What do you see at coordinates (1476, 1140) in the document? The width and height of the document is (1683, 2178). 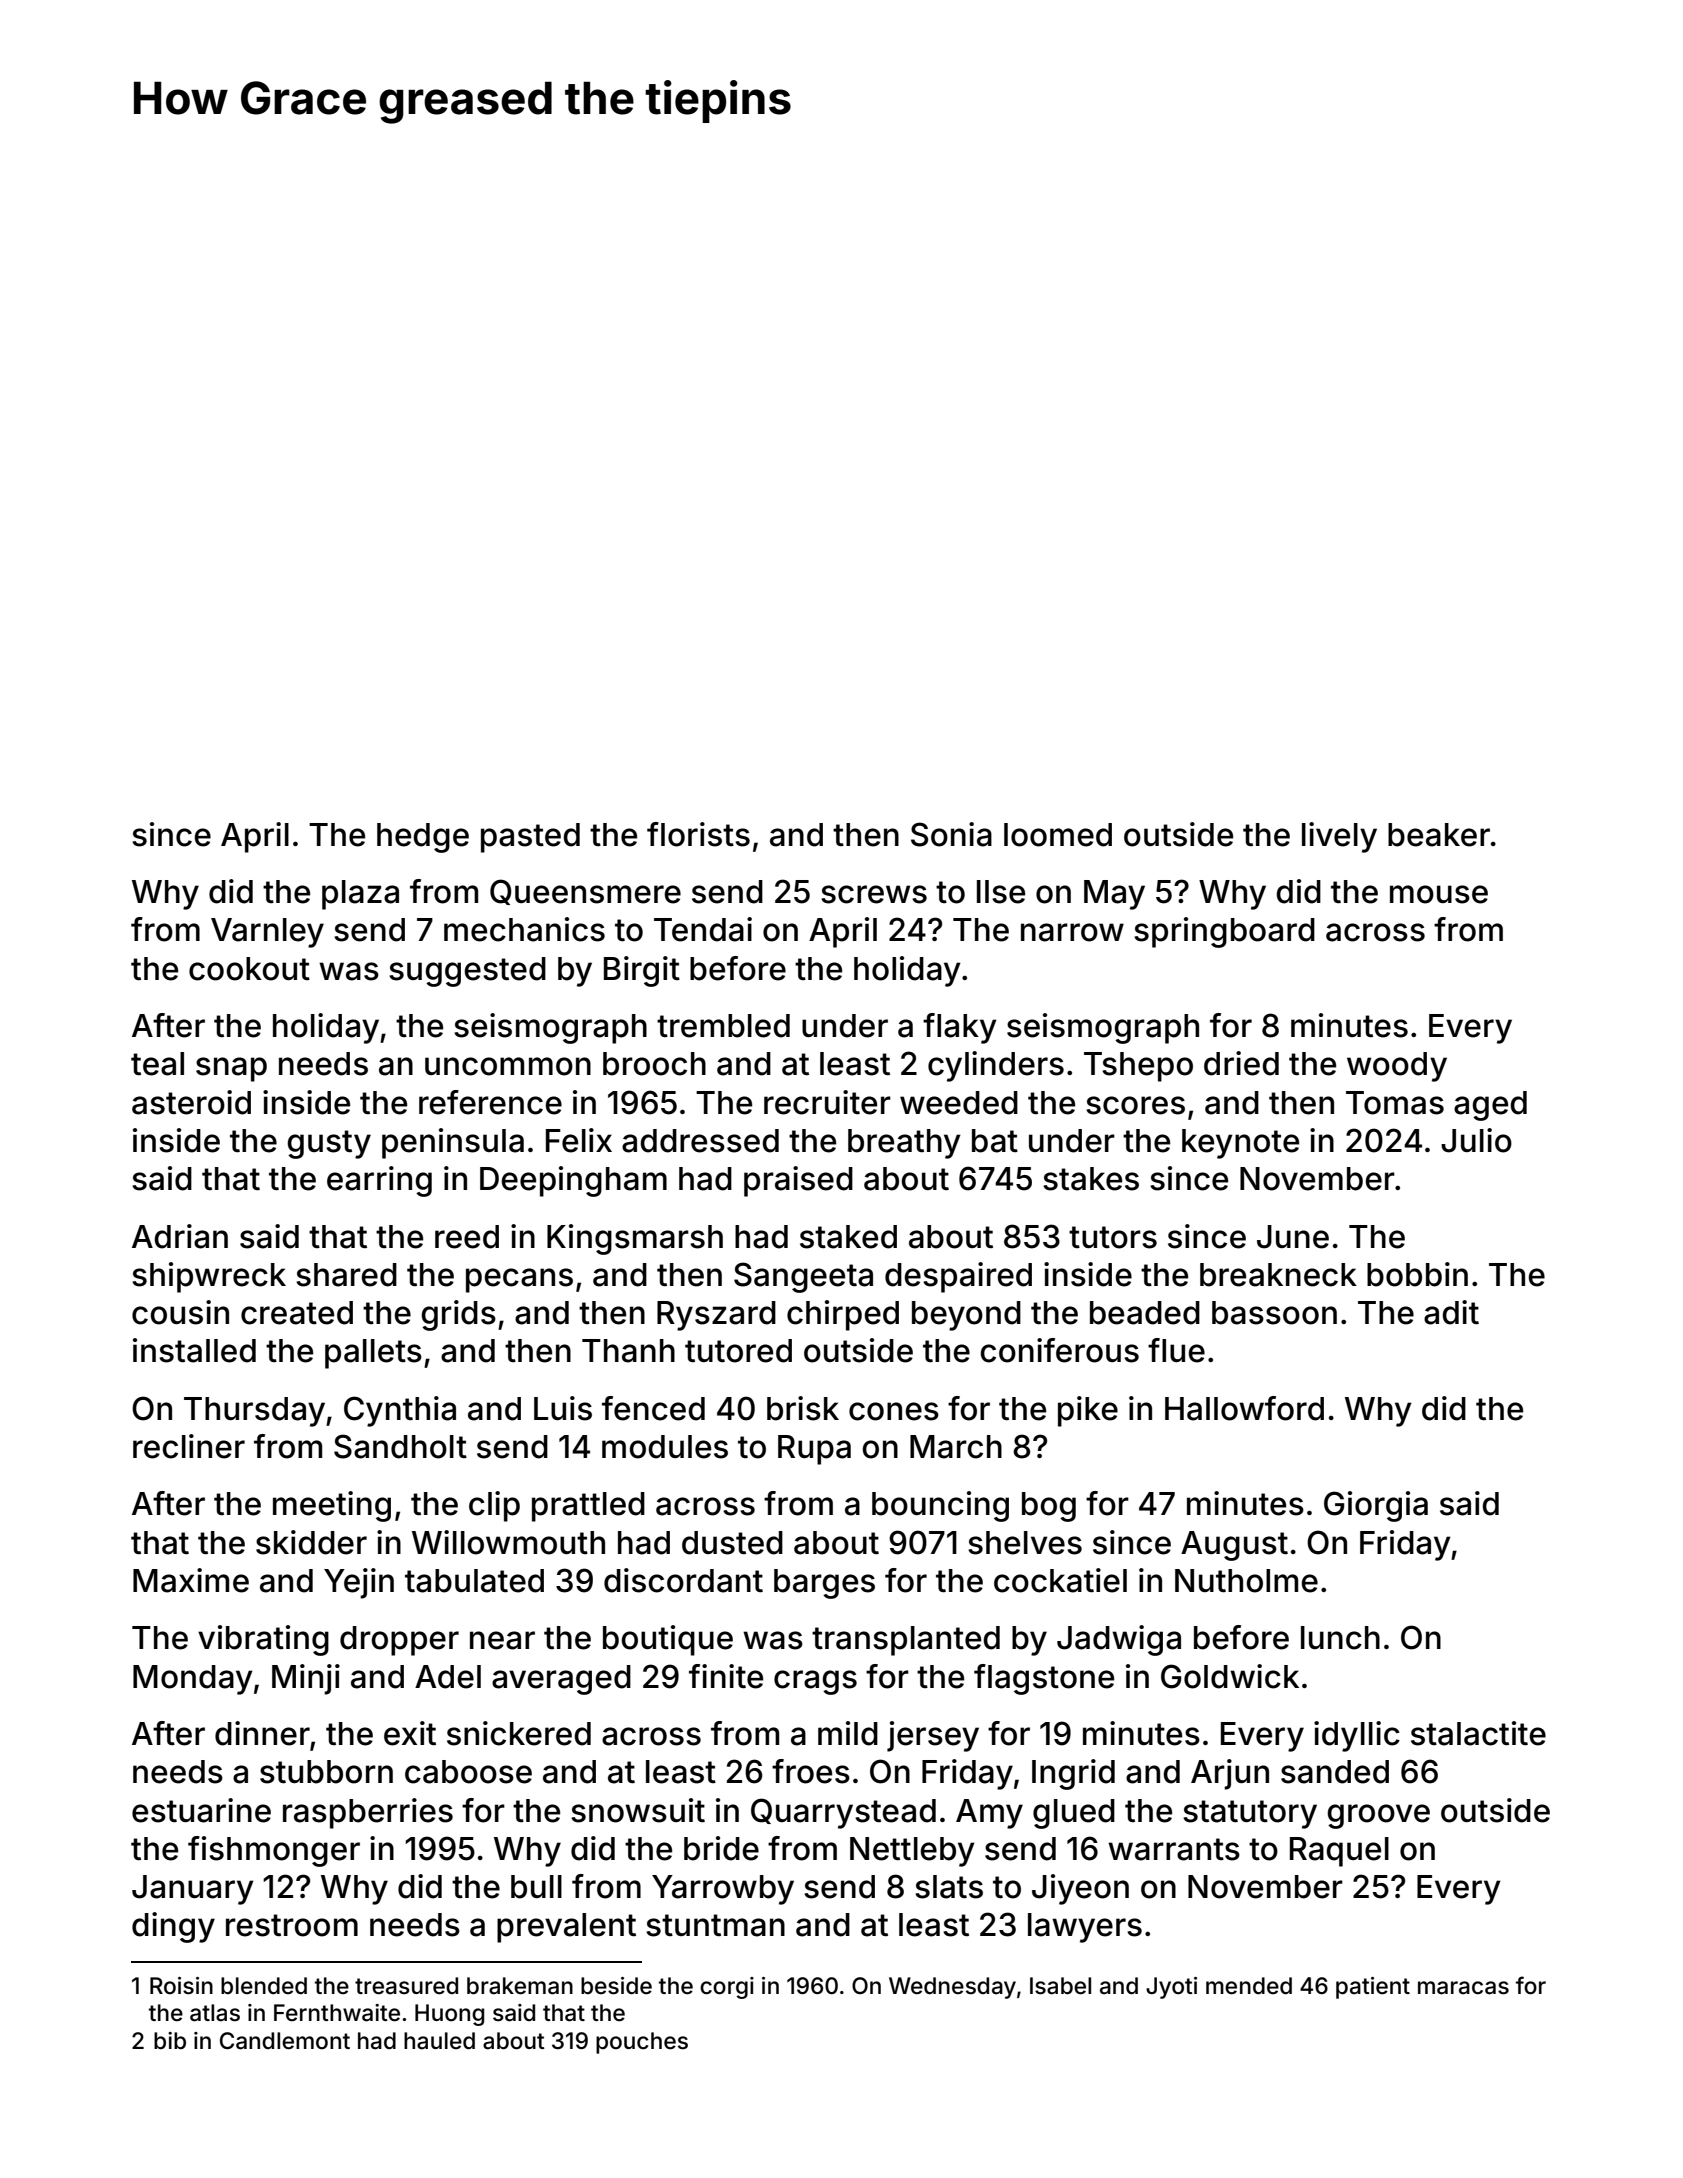 I see `Julio` at bounding box center [1476, 1140].
